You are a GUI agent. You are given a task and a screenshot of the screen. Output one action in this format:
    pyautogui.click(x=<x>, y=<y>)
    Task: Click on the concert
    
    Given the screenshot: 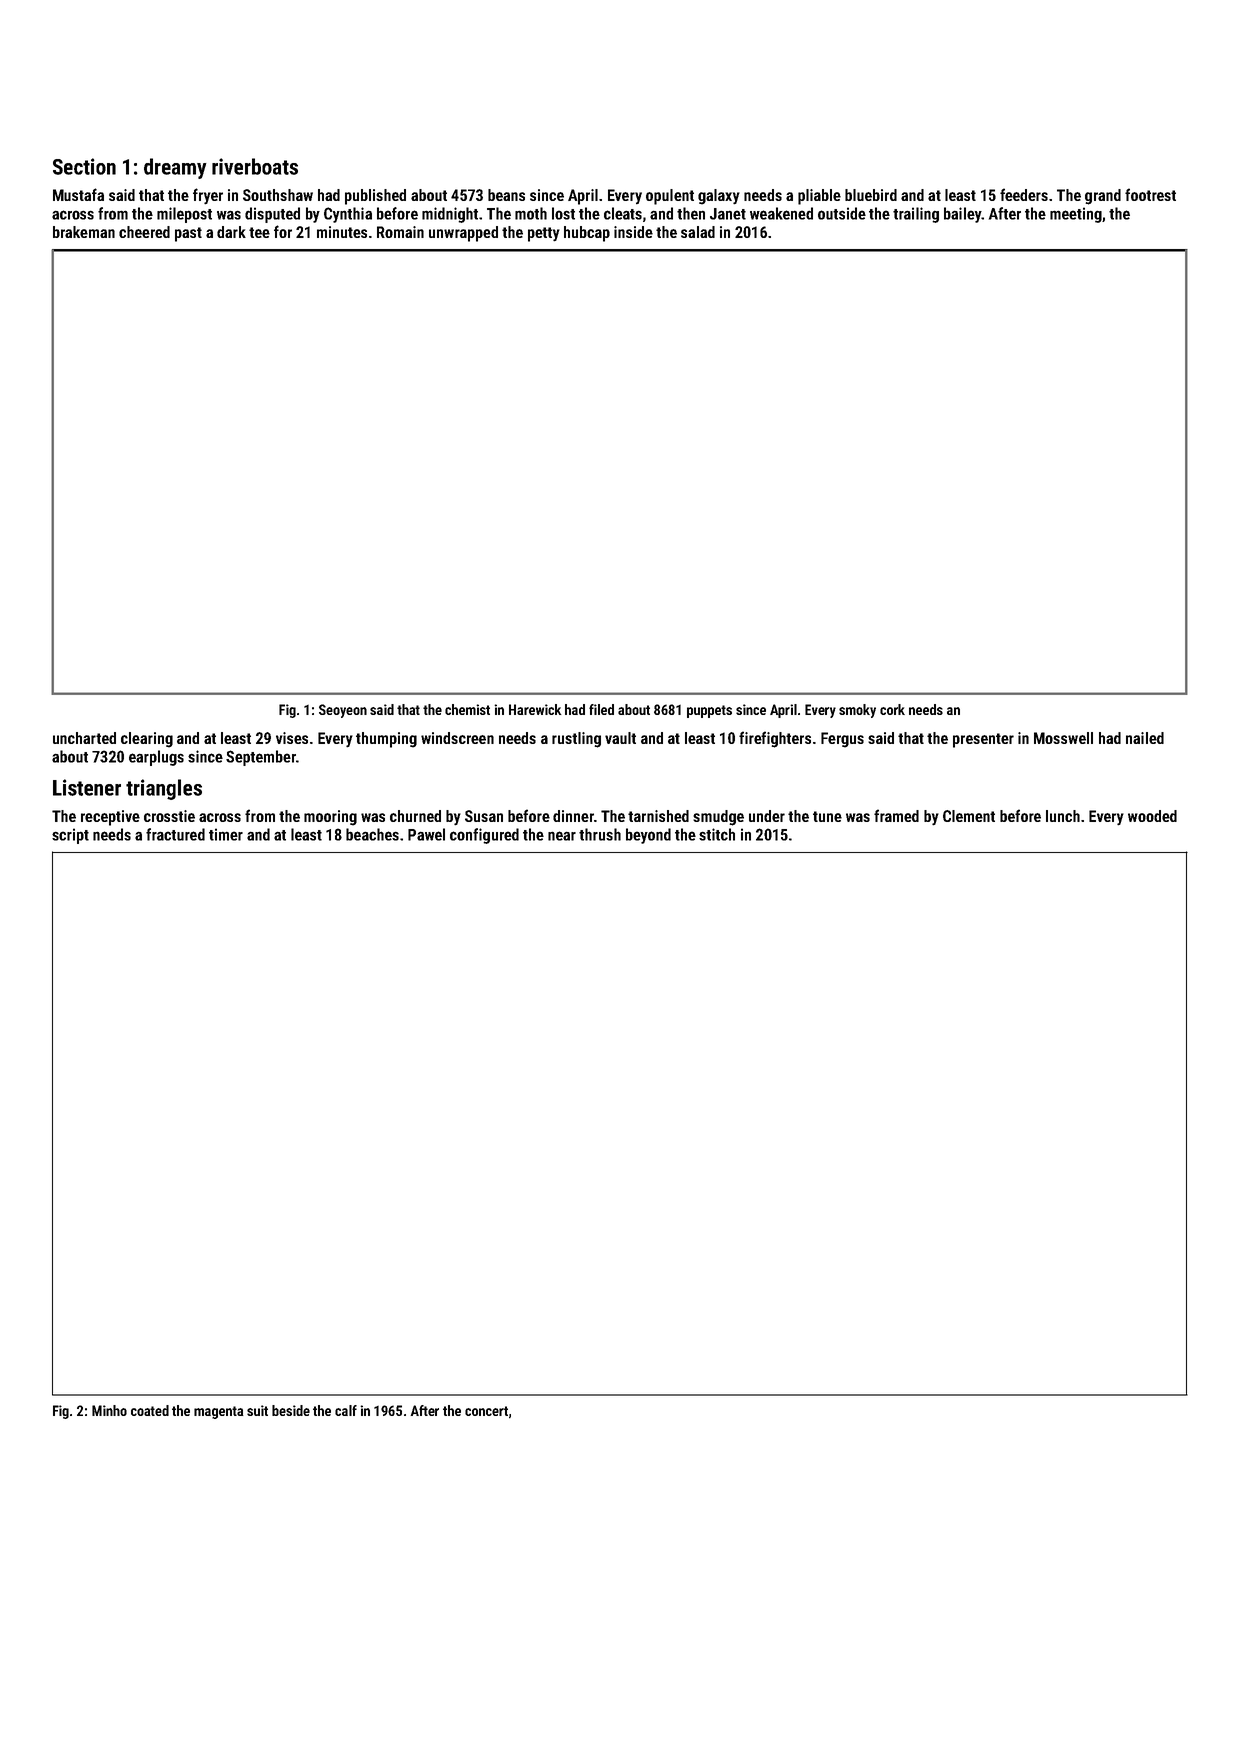 What is the action you would take?
    pyautogui.click(x=486, y=1411)
